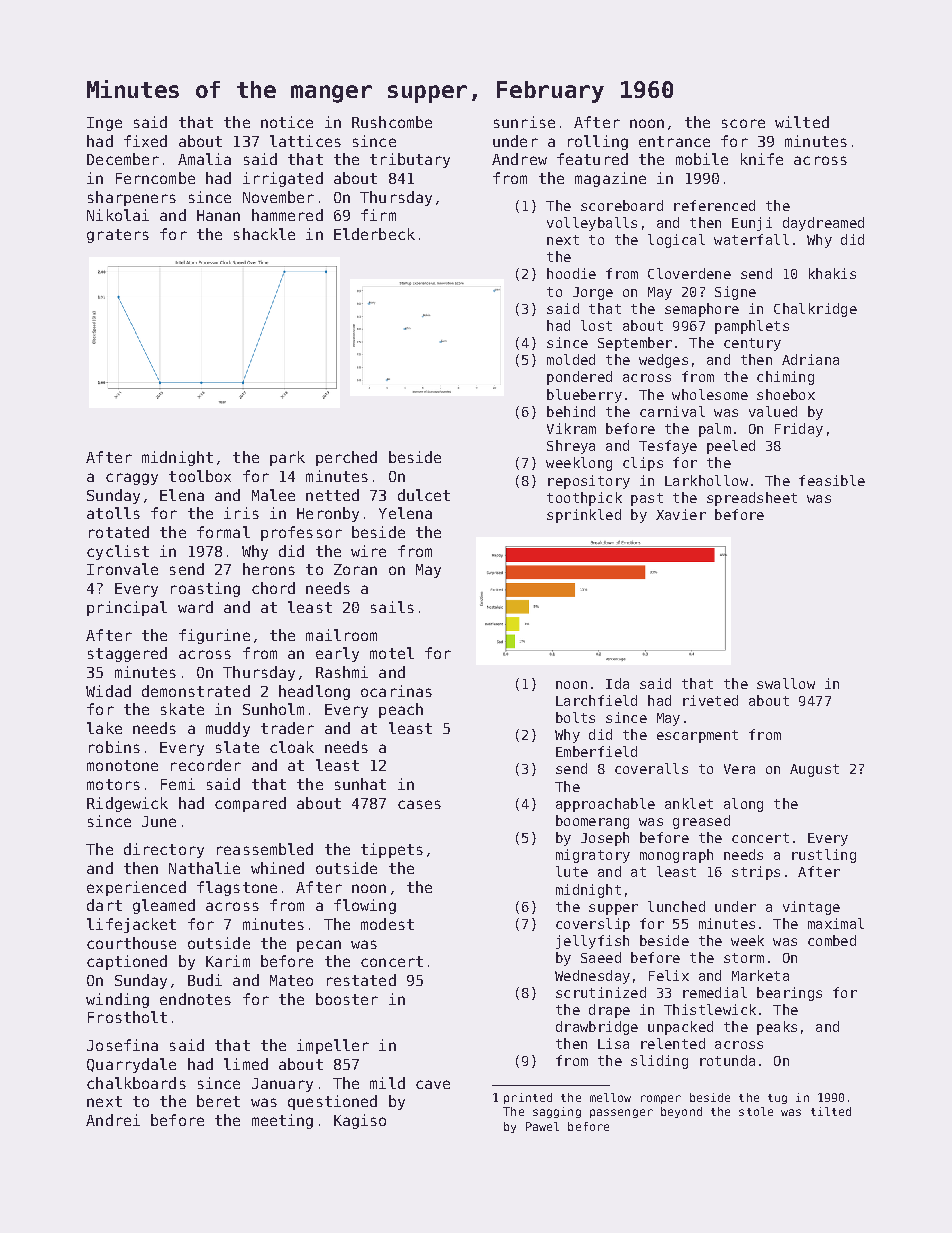 The image size is (952, 1233). Describe the element at coordinates (786, 683) in the screenshot. I see `swallow` at that location.
